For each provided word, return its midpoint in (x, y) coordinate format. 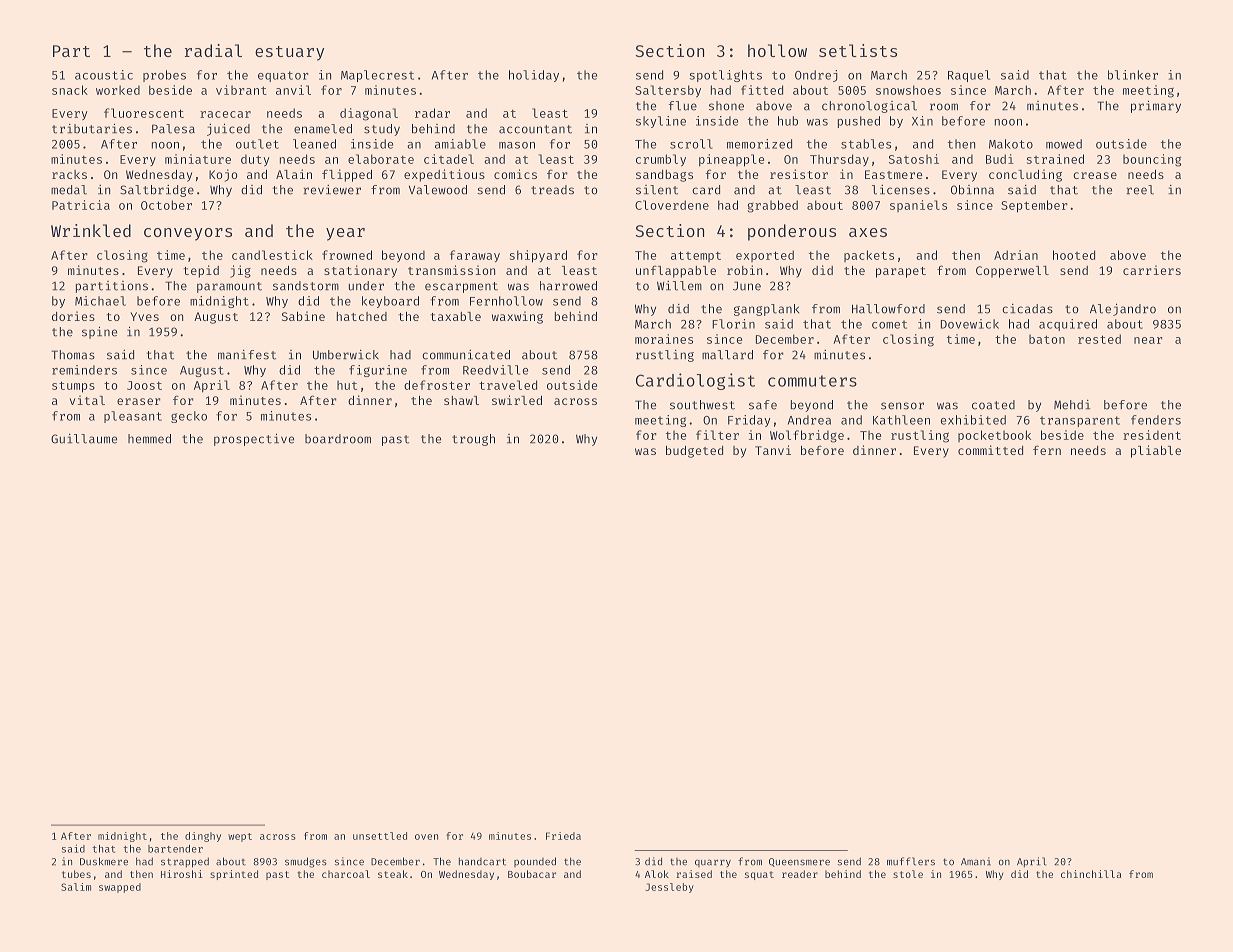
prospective (254, 439)
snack (70, 90)
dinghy (203, 837)
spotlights (725, 76)
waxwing (517, 317)
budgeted (694, 452)
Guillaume (84, 439)
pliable (1156, 451)
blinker (1133, 75)
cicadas (1027, 309)
